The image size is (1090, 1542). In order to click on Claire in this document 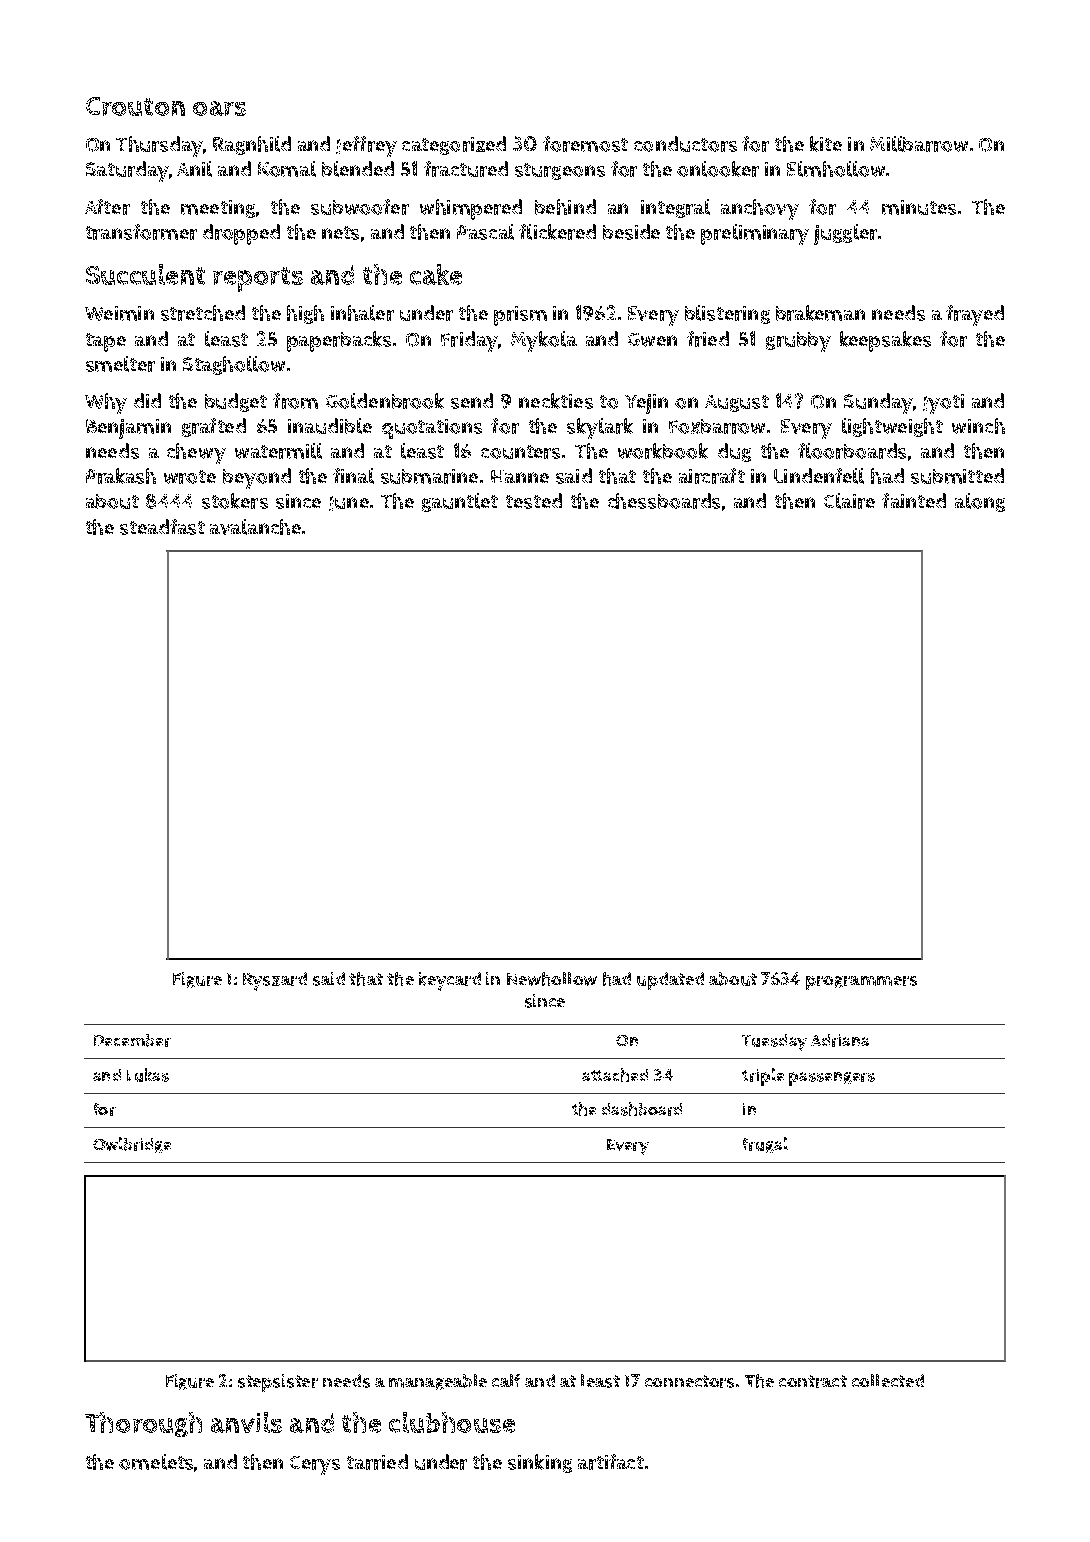, I will do `click(849, 501)`.
